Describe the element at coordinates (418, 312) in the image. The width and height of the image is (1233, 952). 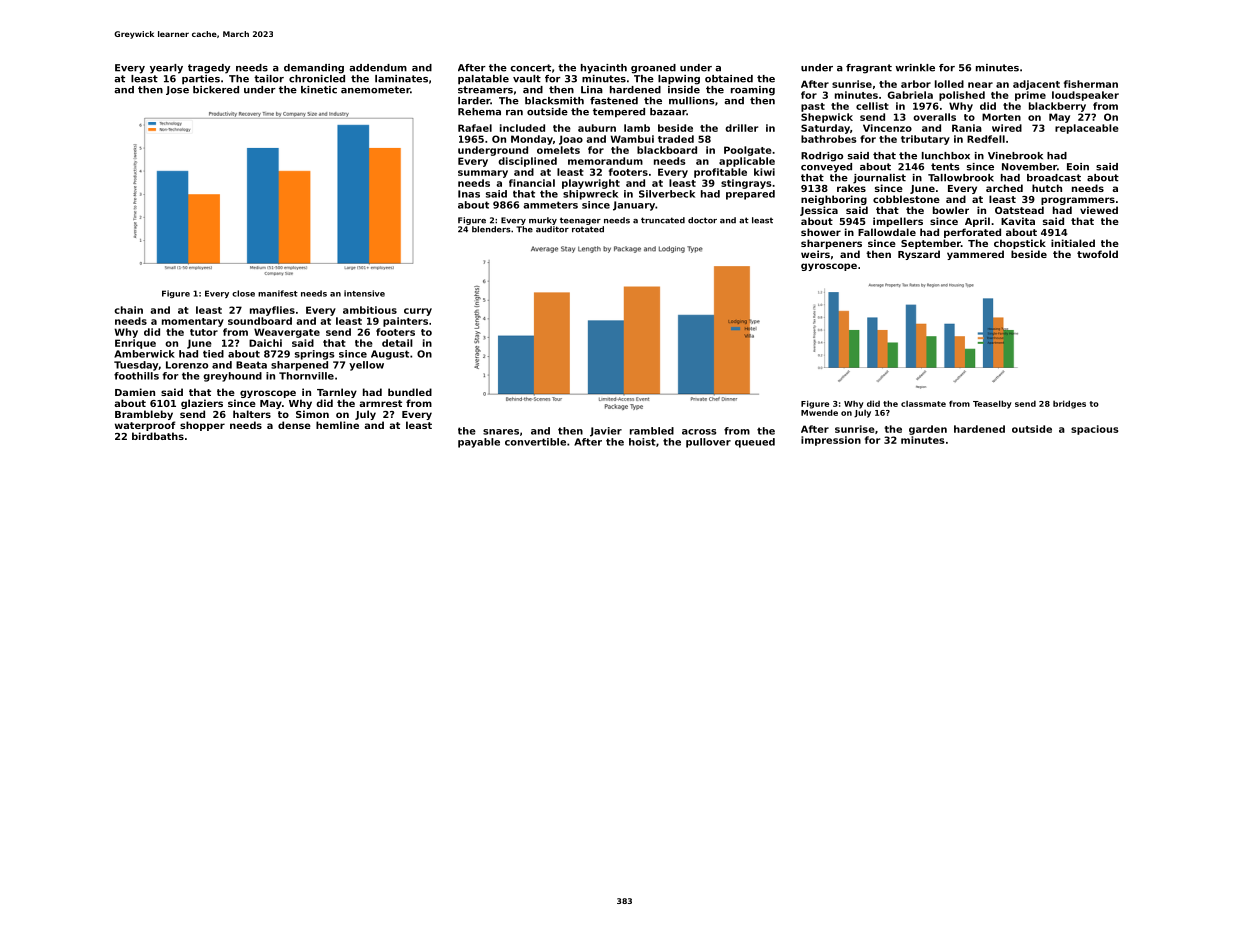
I see `curry` at that location.
